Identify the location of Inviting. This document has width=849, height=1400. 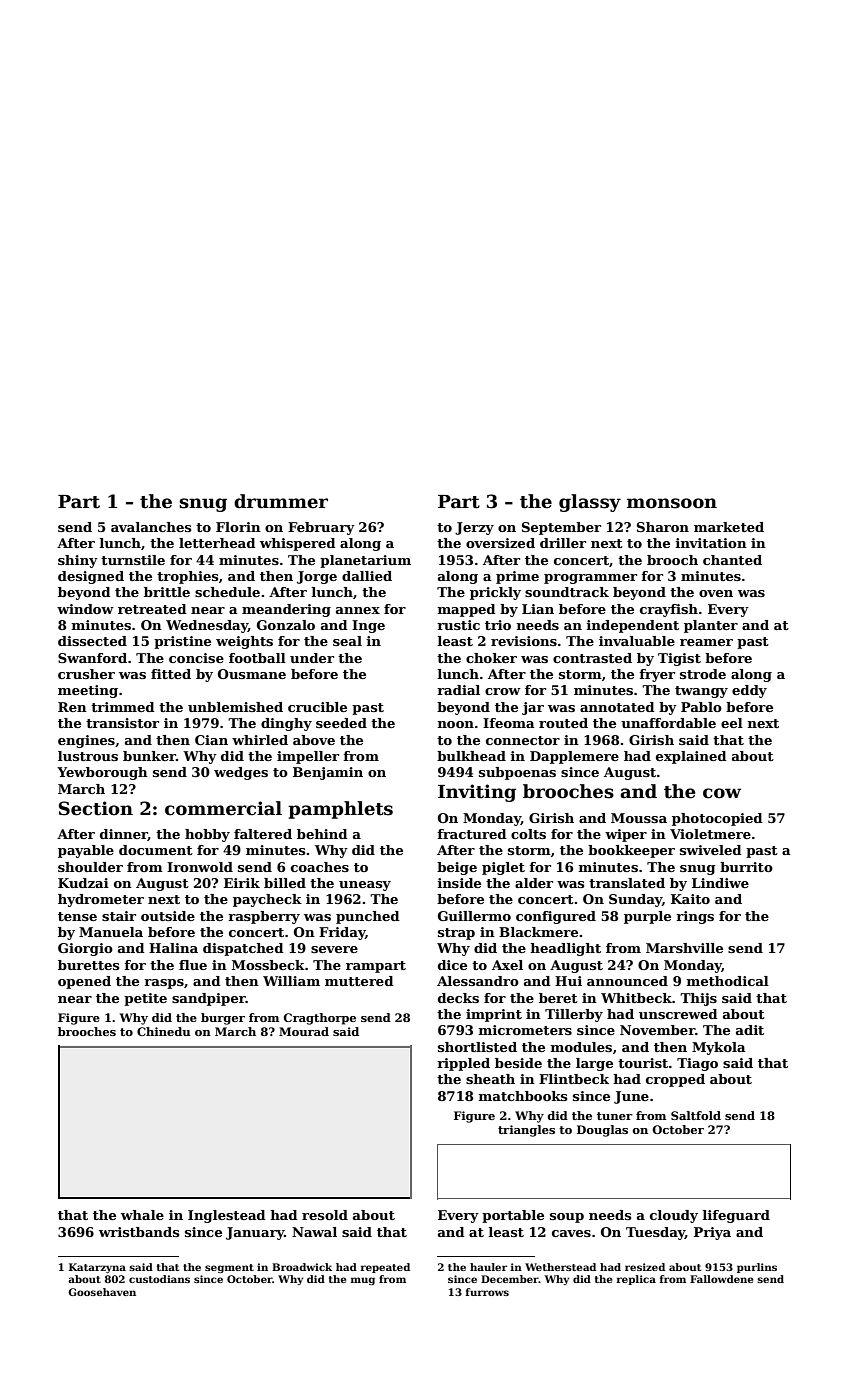
(477, 793).
